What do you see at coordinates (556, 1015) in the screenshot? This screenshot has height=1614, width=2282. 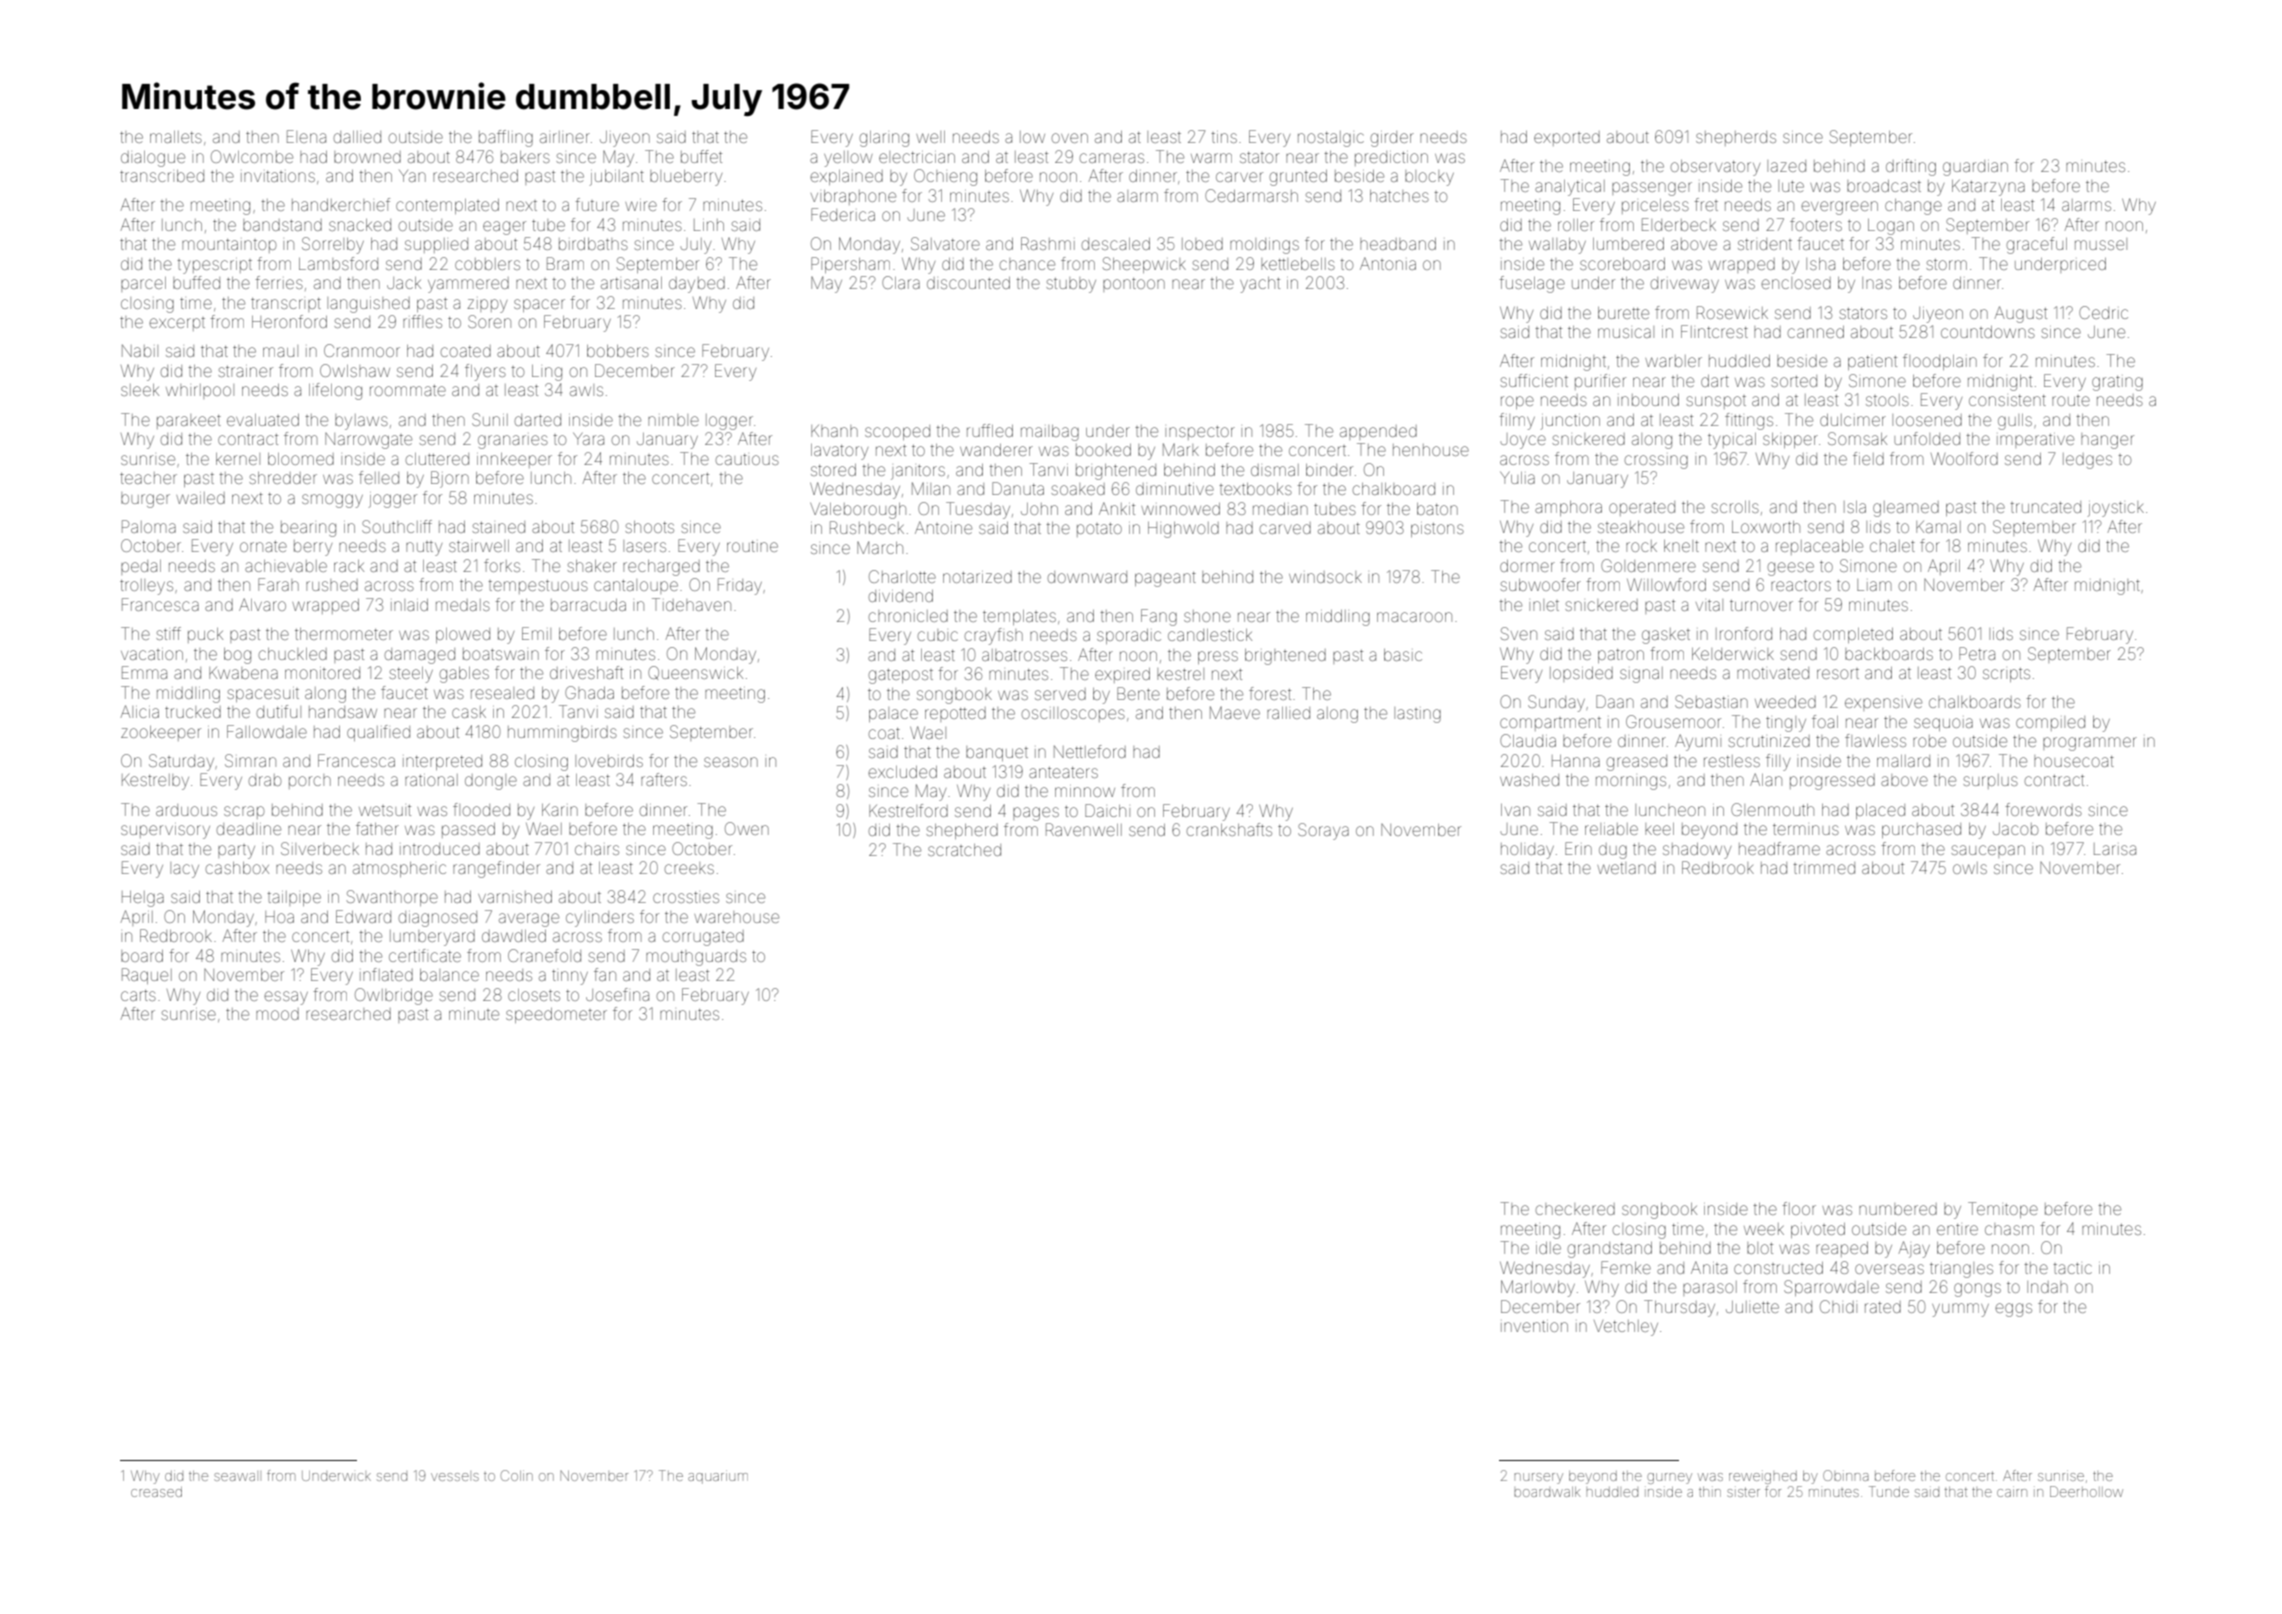 I see `speedometer` at bounding box center [556, 1015].
